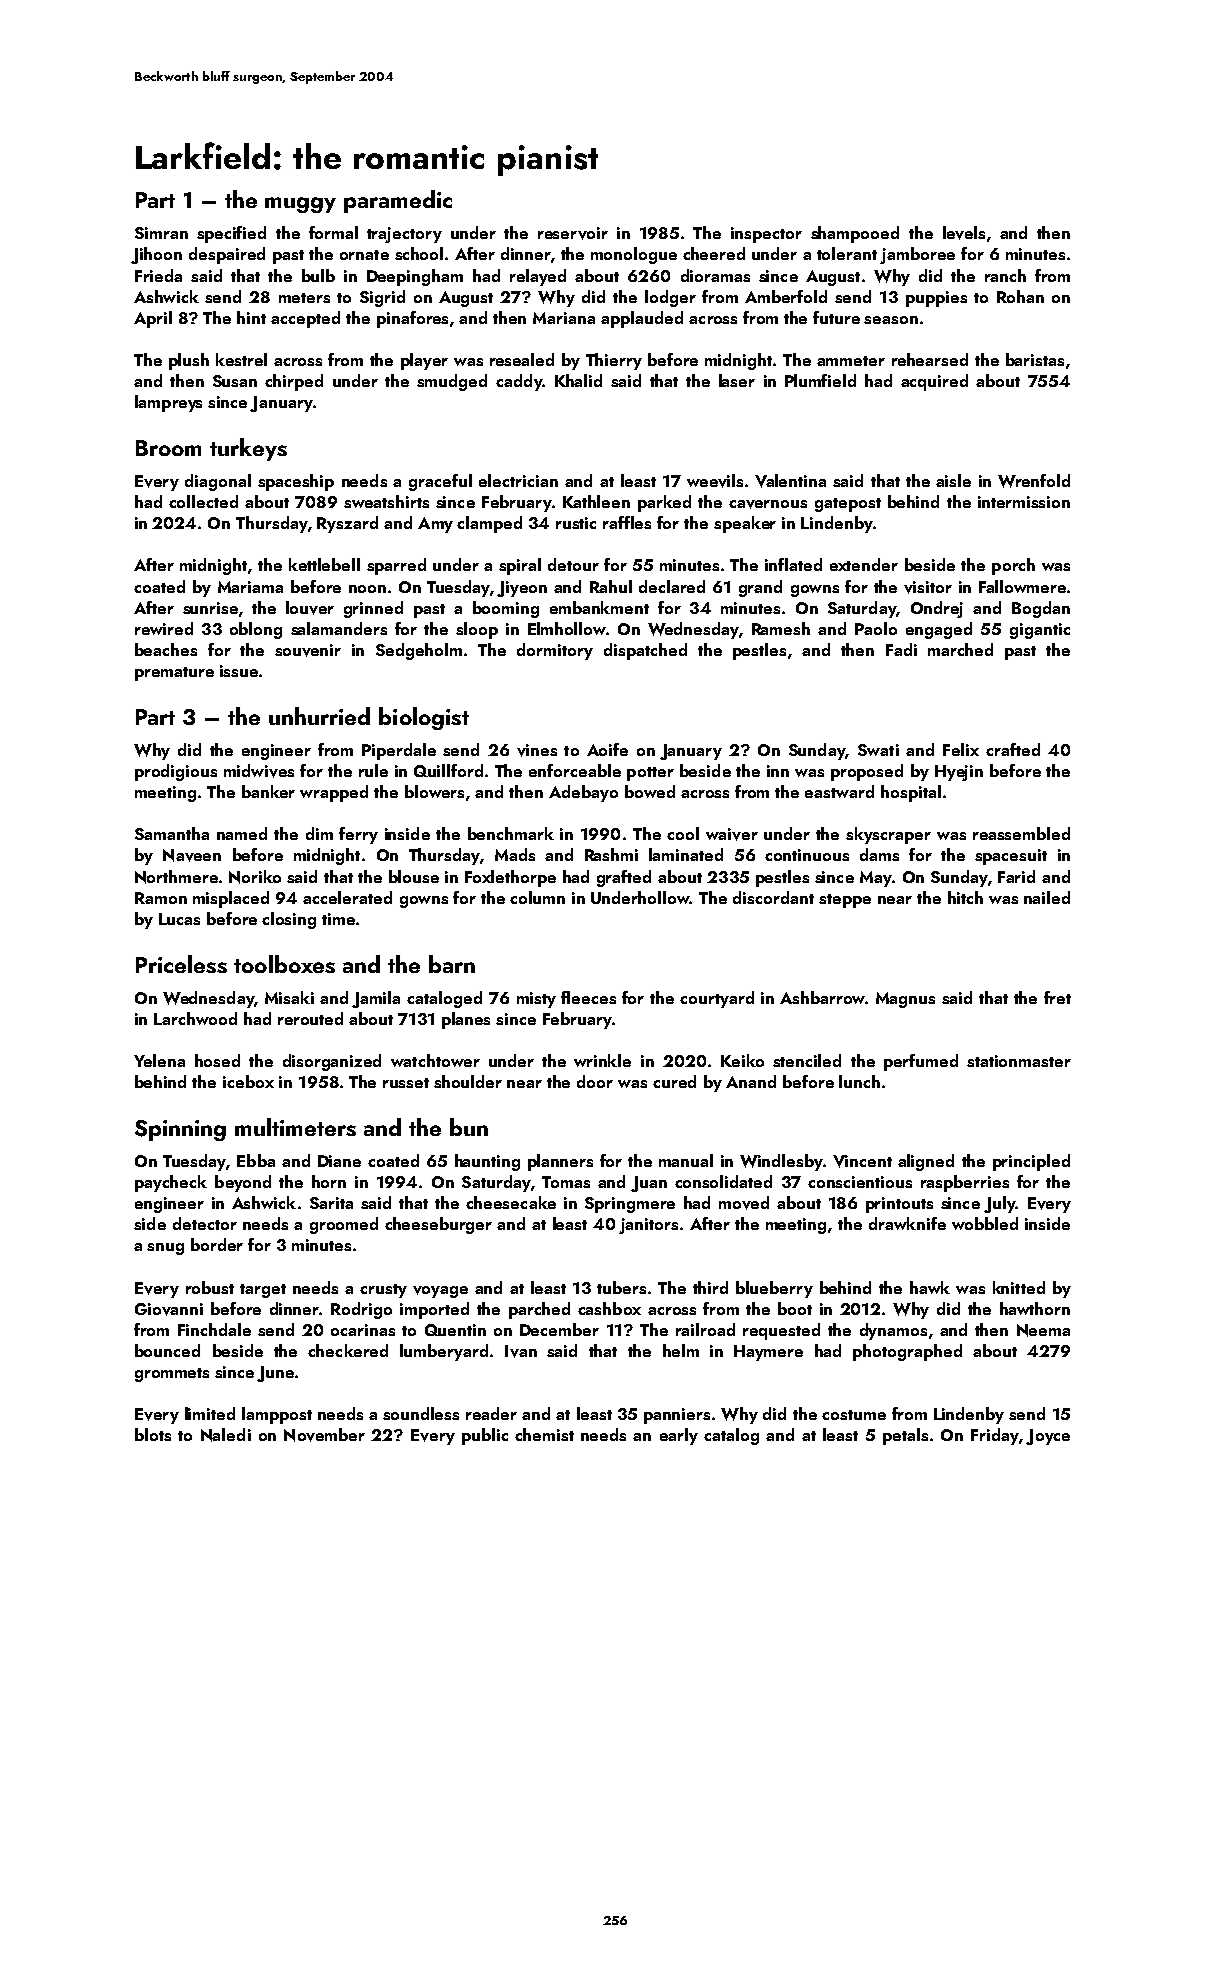 Image resolution: width=1205 pixels, height=1985 pixels. I want to click on Thierry, so click(614, 361).
